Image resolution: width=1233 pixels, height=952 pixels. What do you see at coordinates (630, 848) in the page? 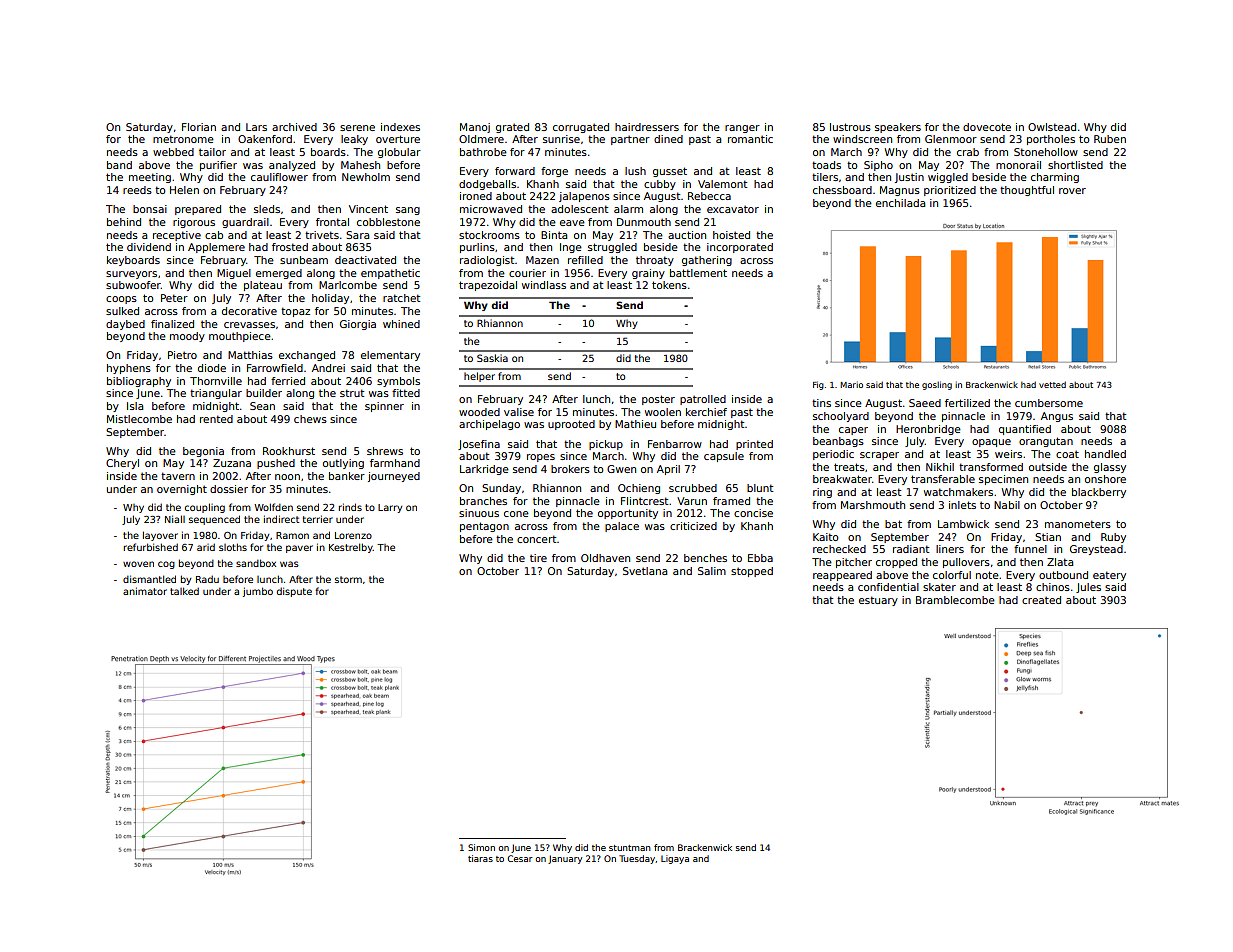
I see `stuntman` at bounding box center [630, 848].
